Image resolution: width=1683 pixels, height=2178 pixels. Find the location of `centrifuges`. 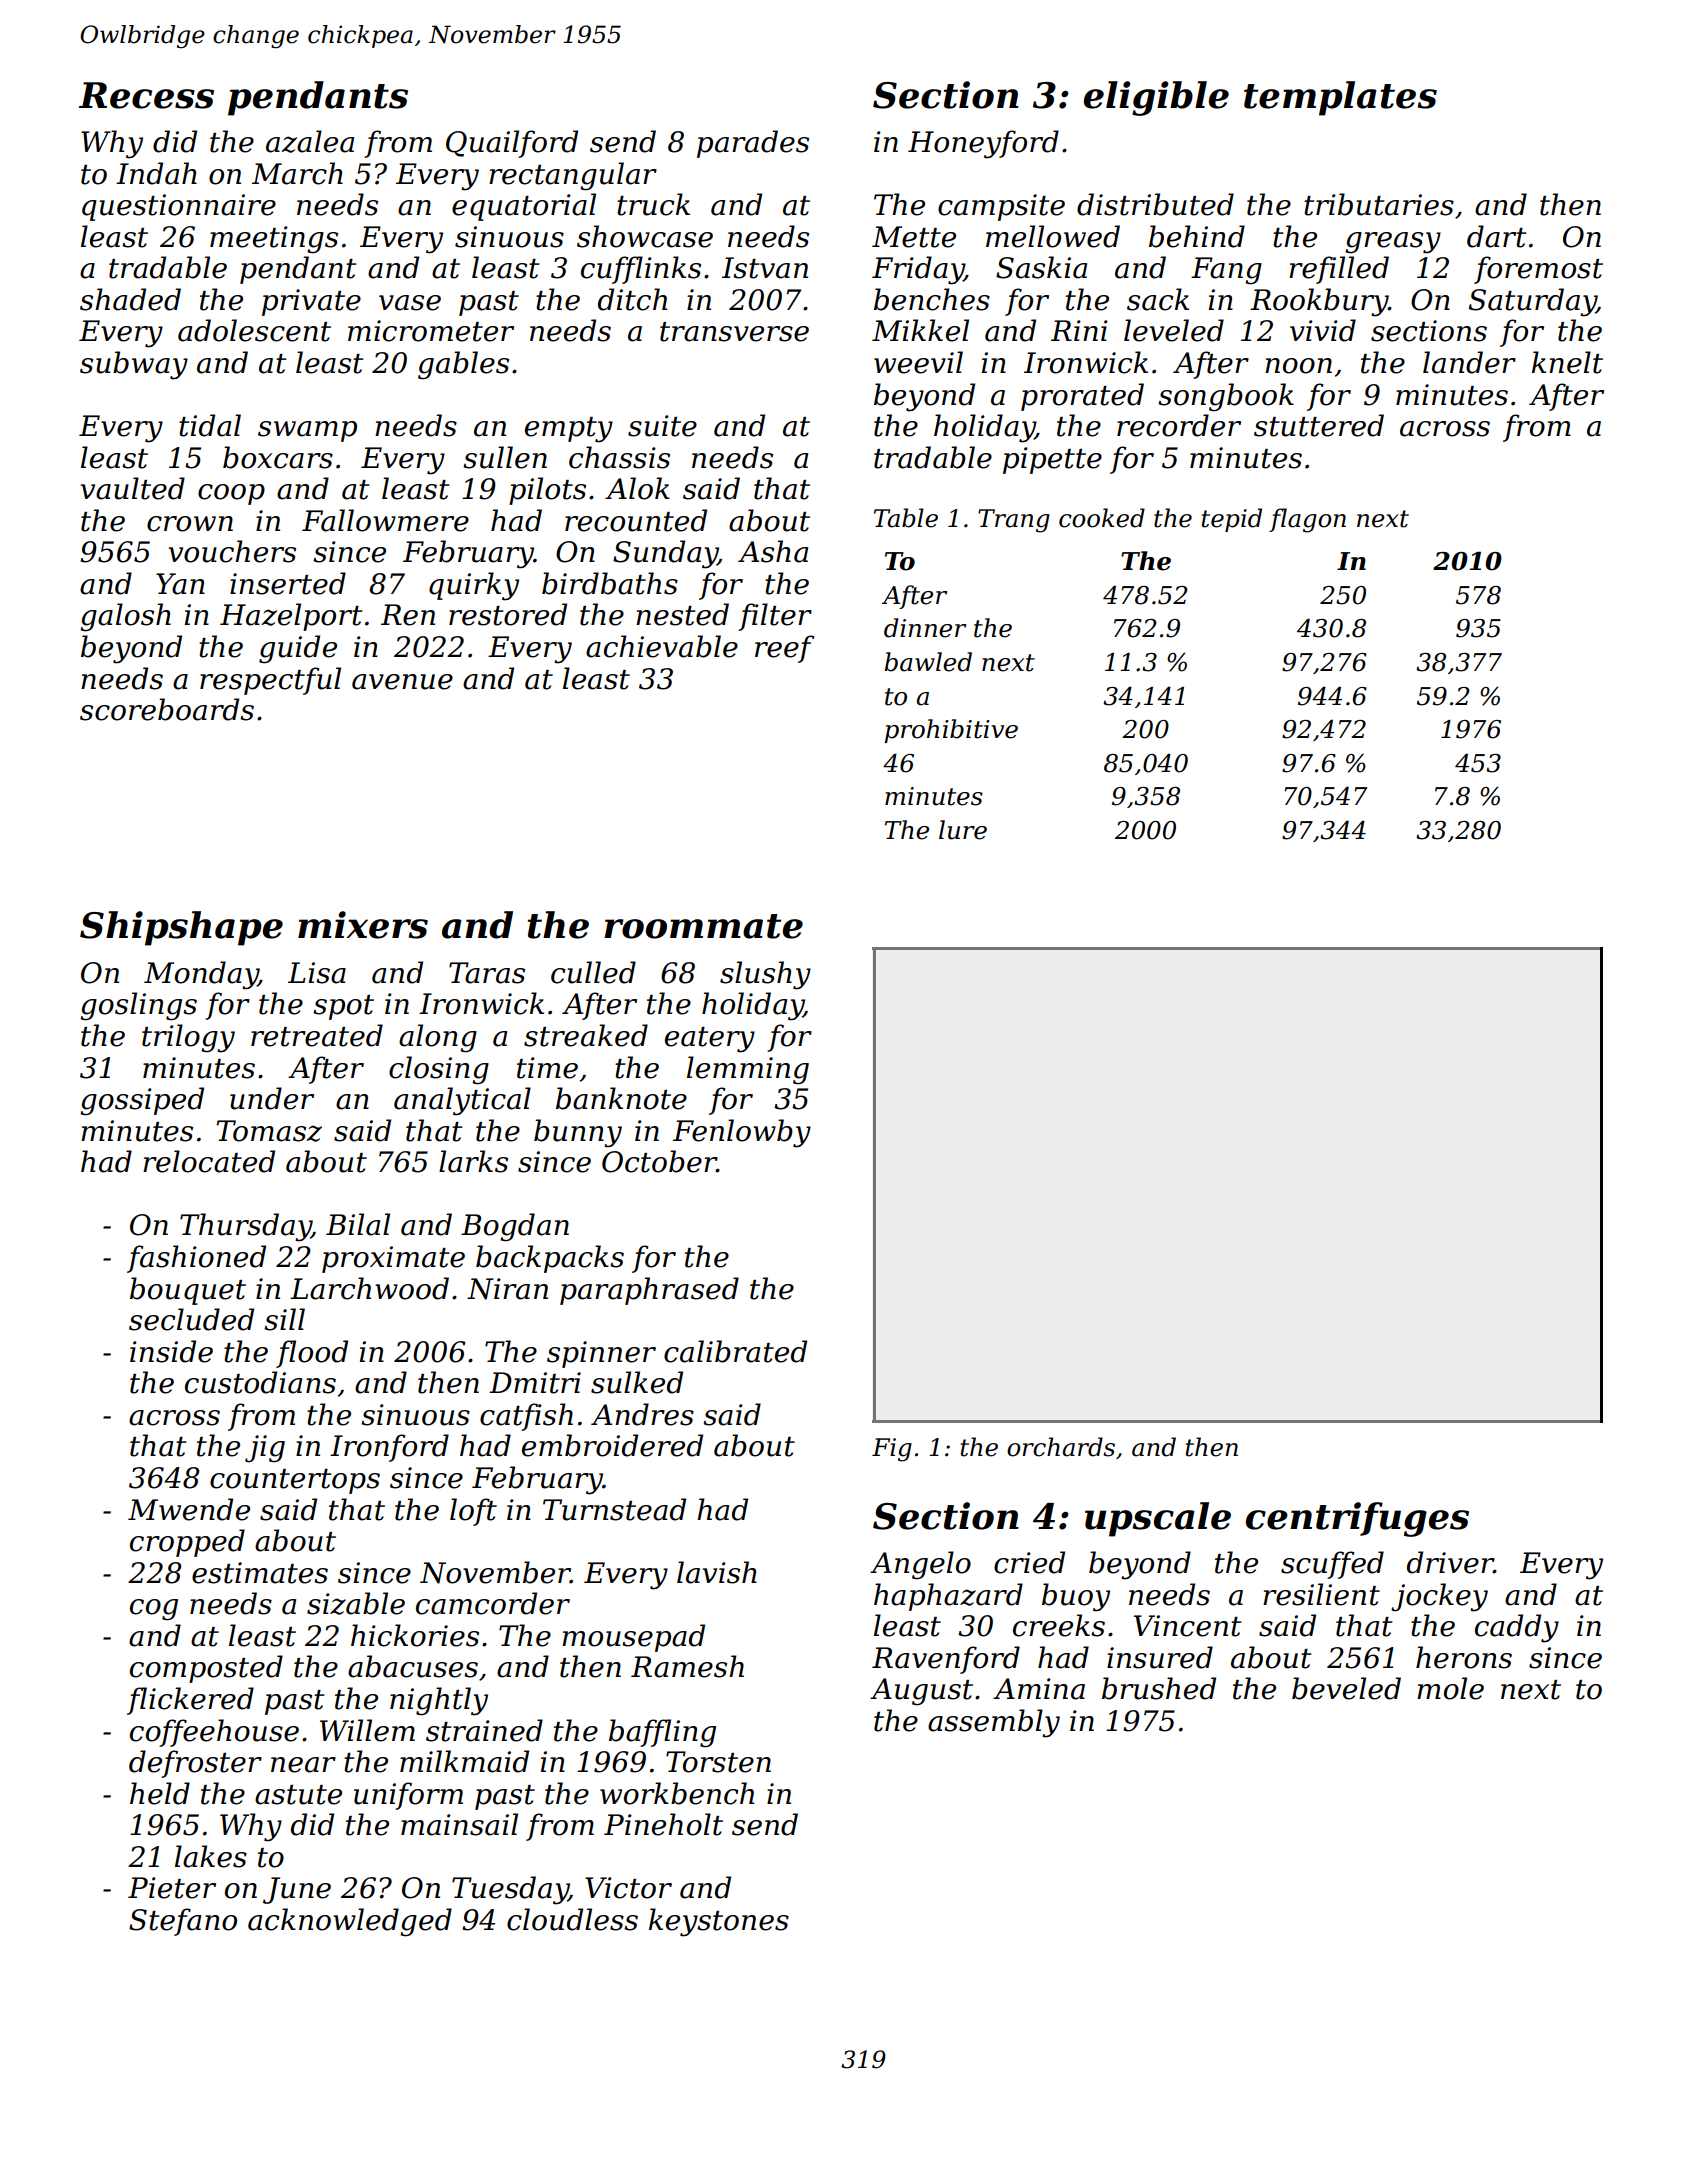

centrifuges is located at coordinates (1357, 1519).
